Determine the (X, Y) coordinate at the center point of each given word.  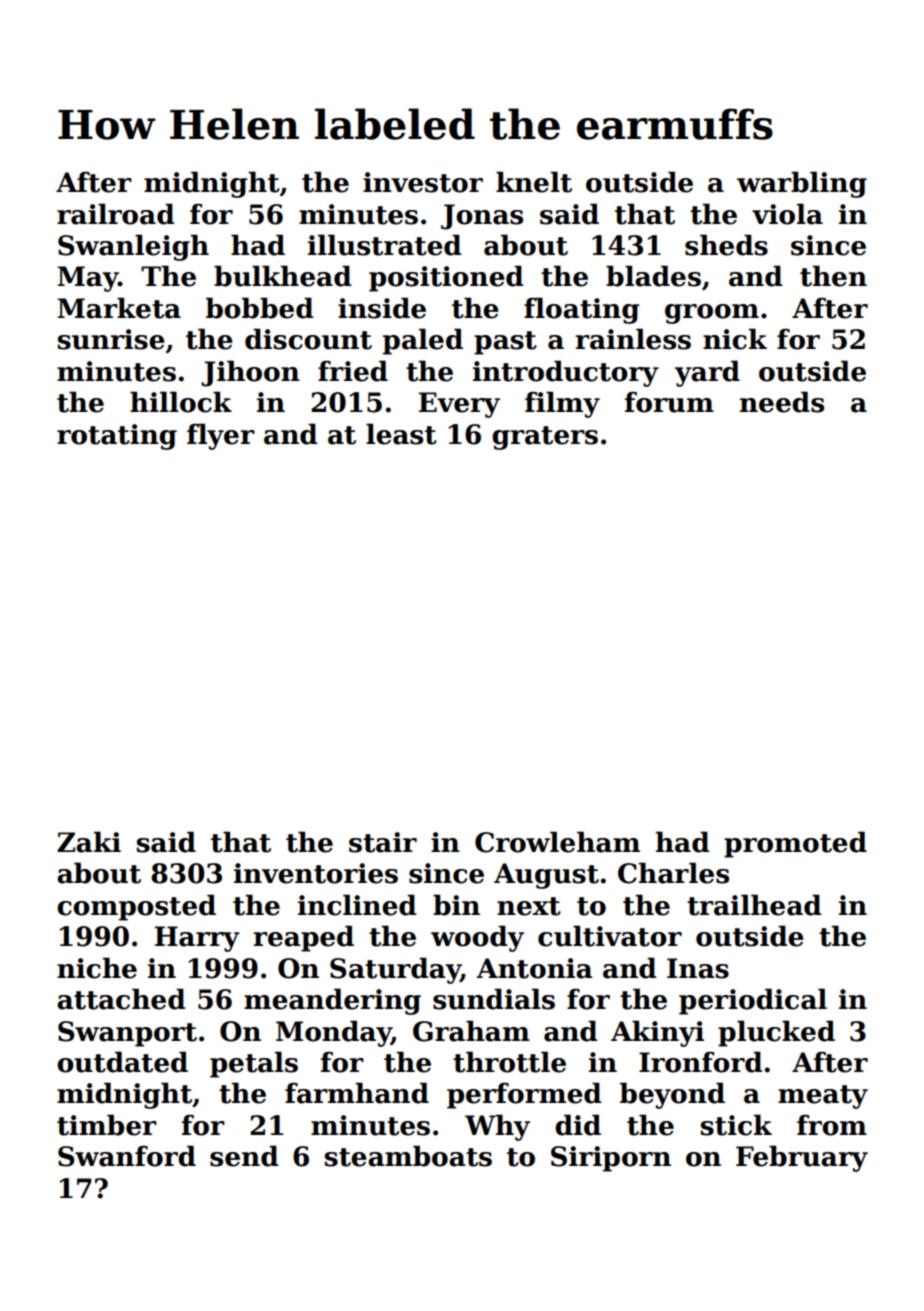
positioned (446, 278)
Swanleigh (133, 247)
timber (107, 1125)
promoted (795, 844)
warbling (802, 184)
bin (456, 905)
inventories (316, 873)
